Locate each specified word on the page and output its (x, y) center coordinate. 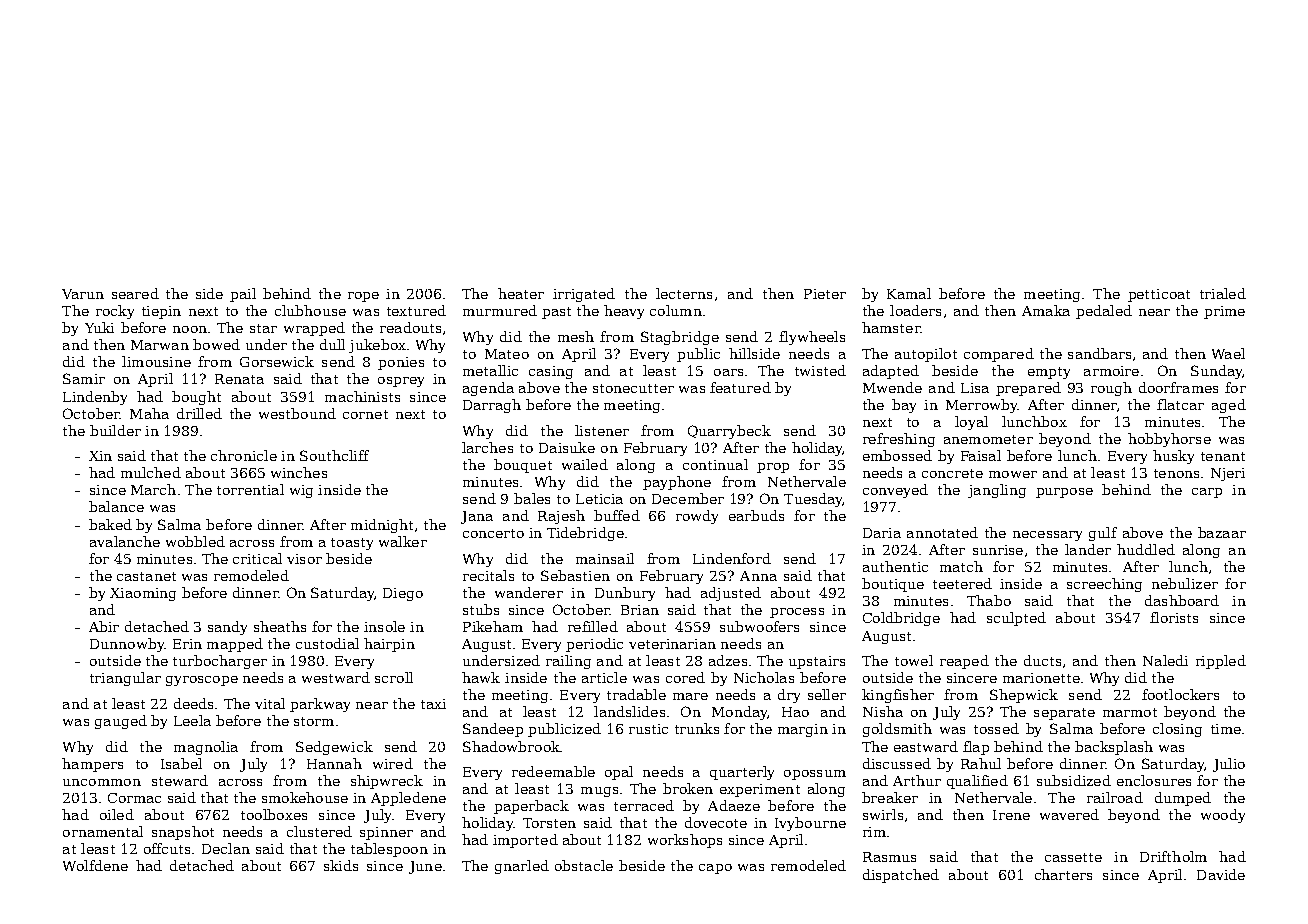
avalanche (125, 541)
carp (1207, 493)
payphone (677, 483)
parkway (320, 705)
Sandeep (493, 730)
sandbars (1099, 353)
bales (532, 498)
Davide (1221, 874)
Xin (100, 456)
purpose (1064, 493)
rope (363, 297)
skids (341, 865)
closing (1177, 730)
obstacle (584, 865)
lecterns (684, 293)
